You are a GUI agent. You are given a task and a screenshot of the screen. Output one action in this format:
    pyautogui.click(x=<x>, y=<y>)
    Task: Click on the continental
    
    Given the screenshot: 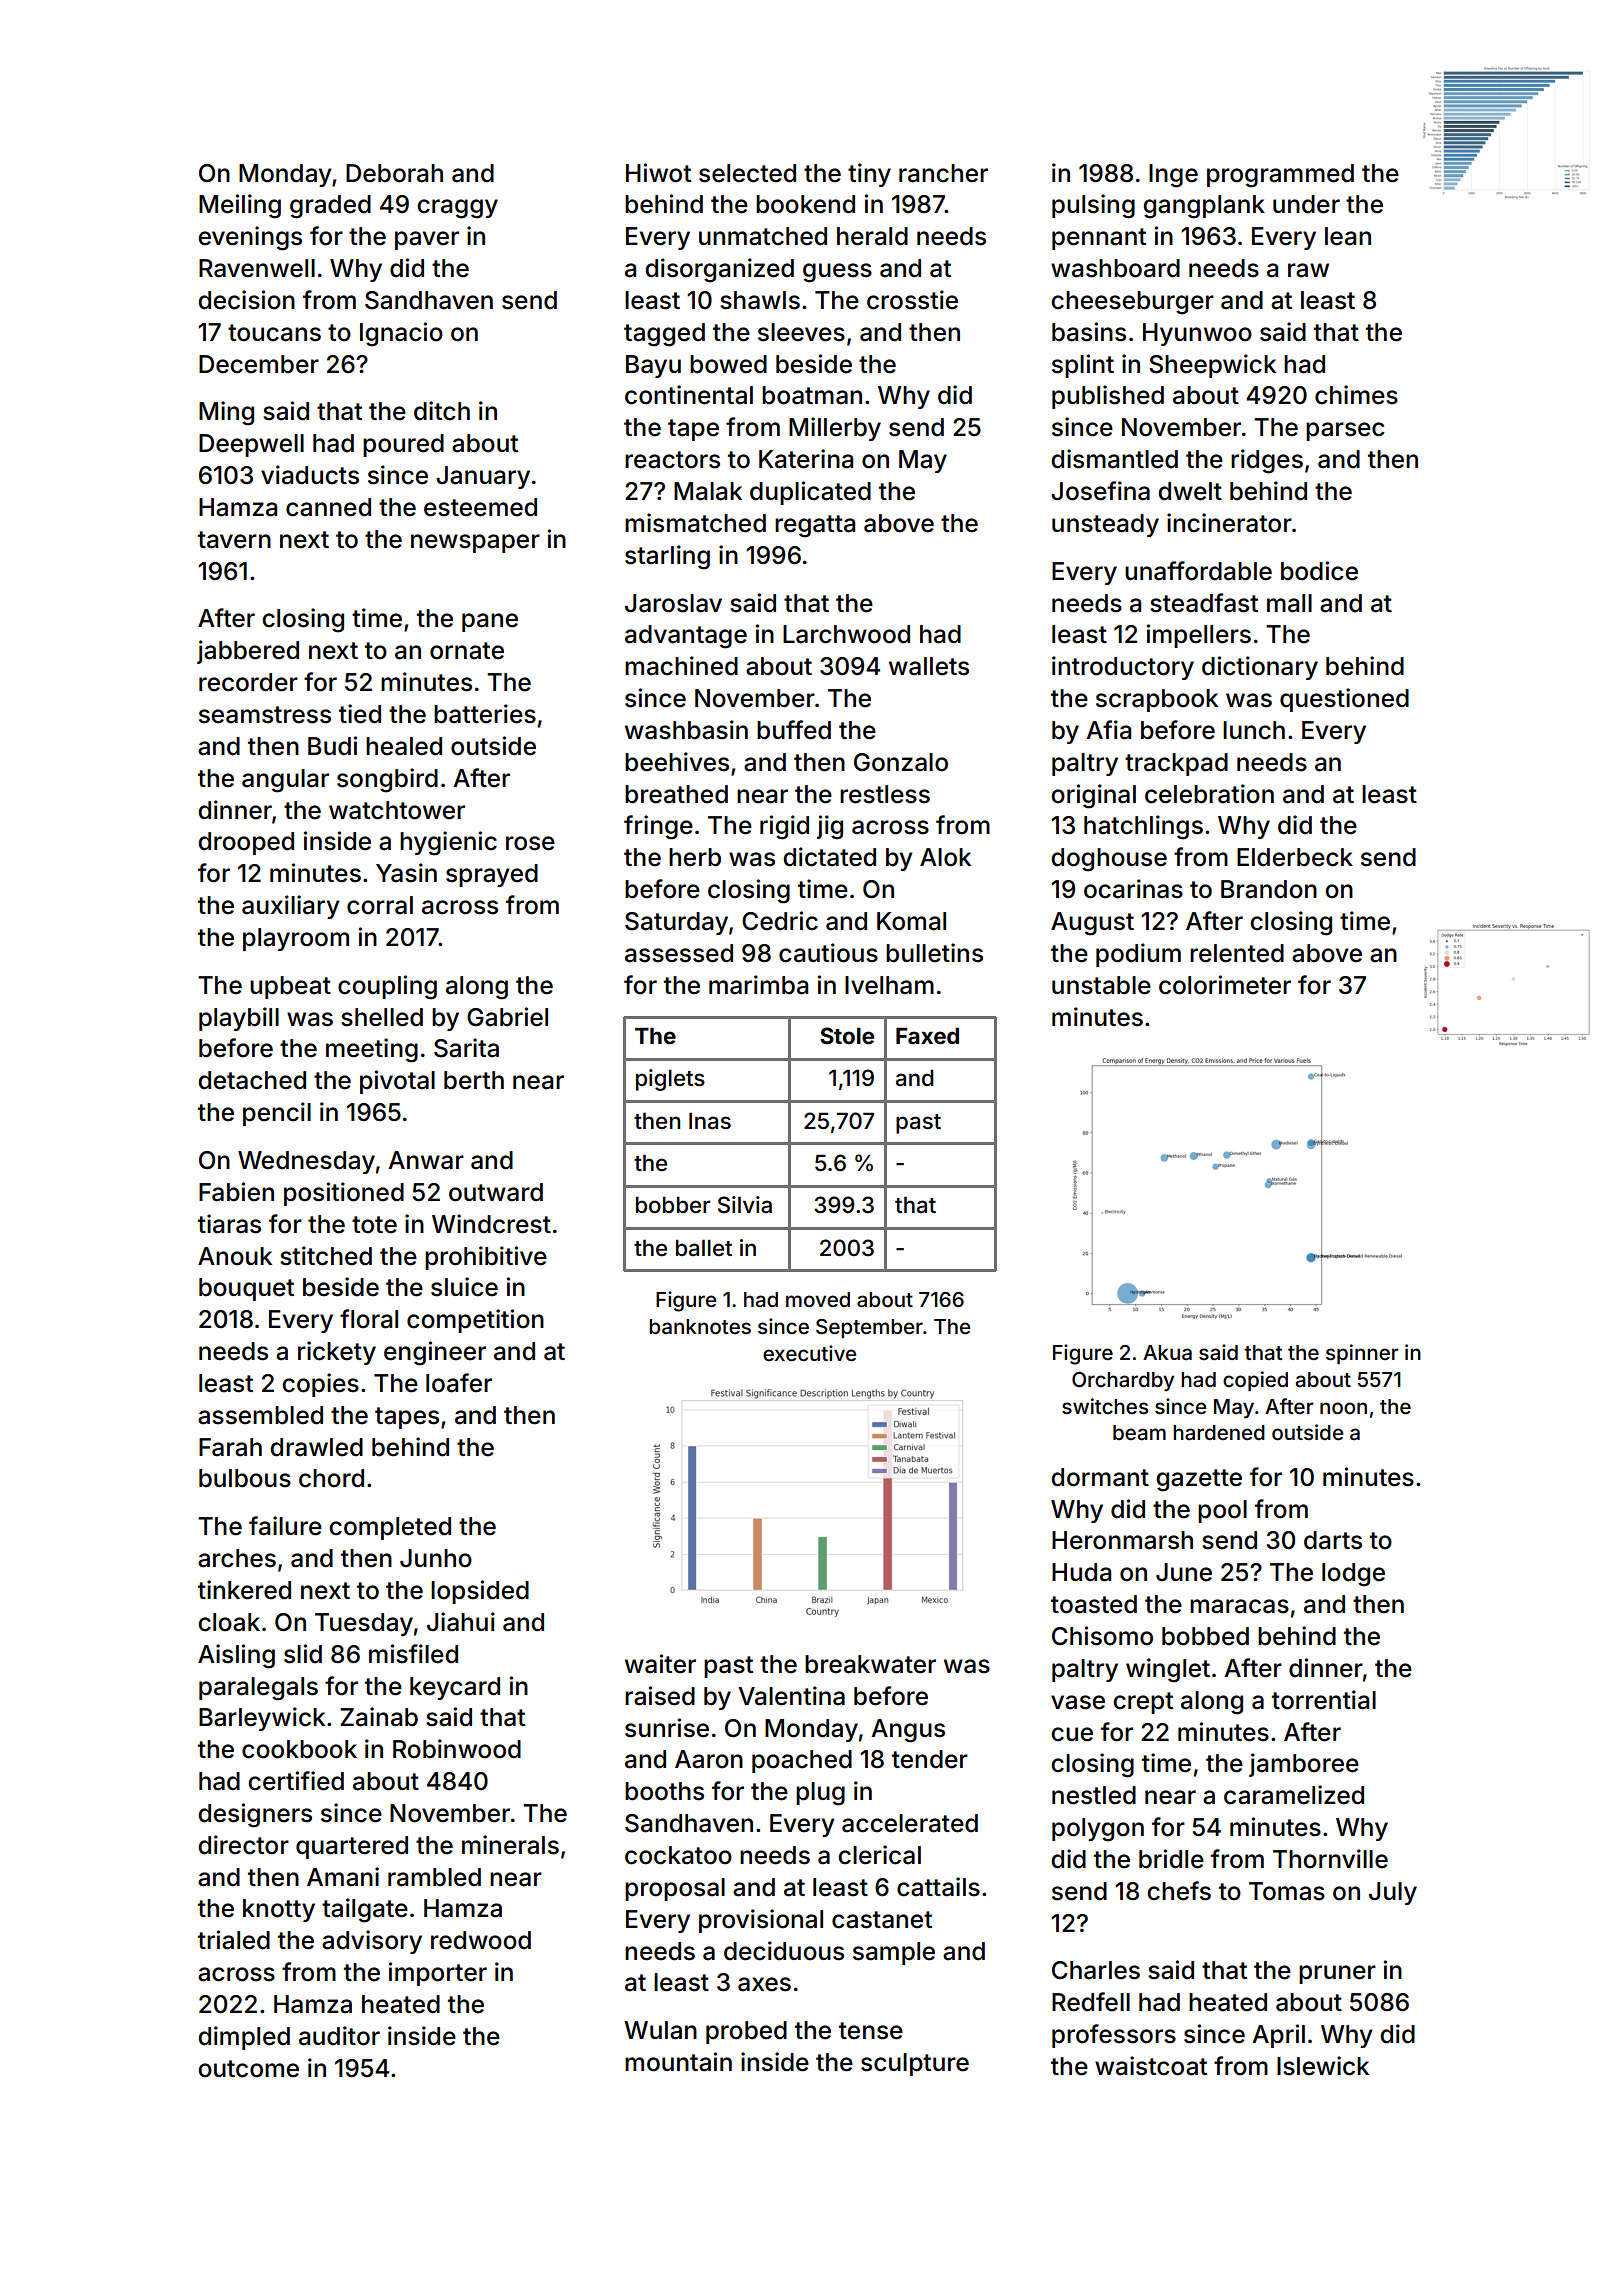 What is the action you would take?
    pyautogui.click(x=689, y=395)
